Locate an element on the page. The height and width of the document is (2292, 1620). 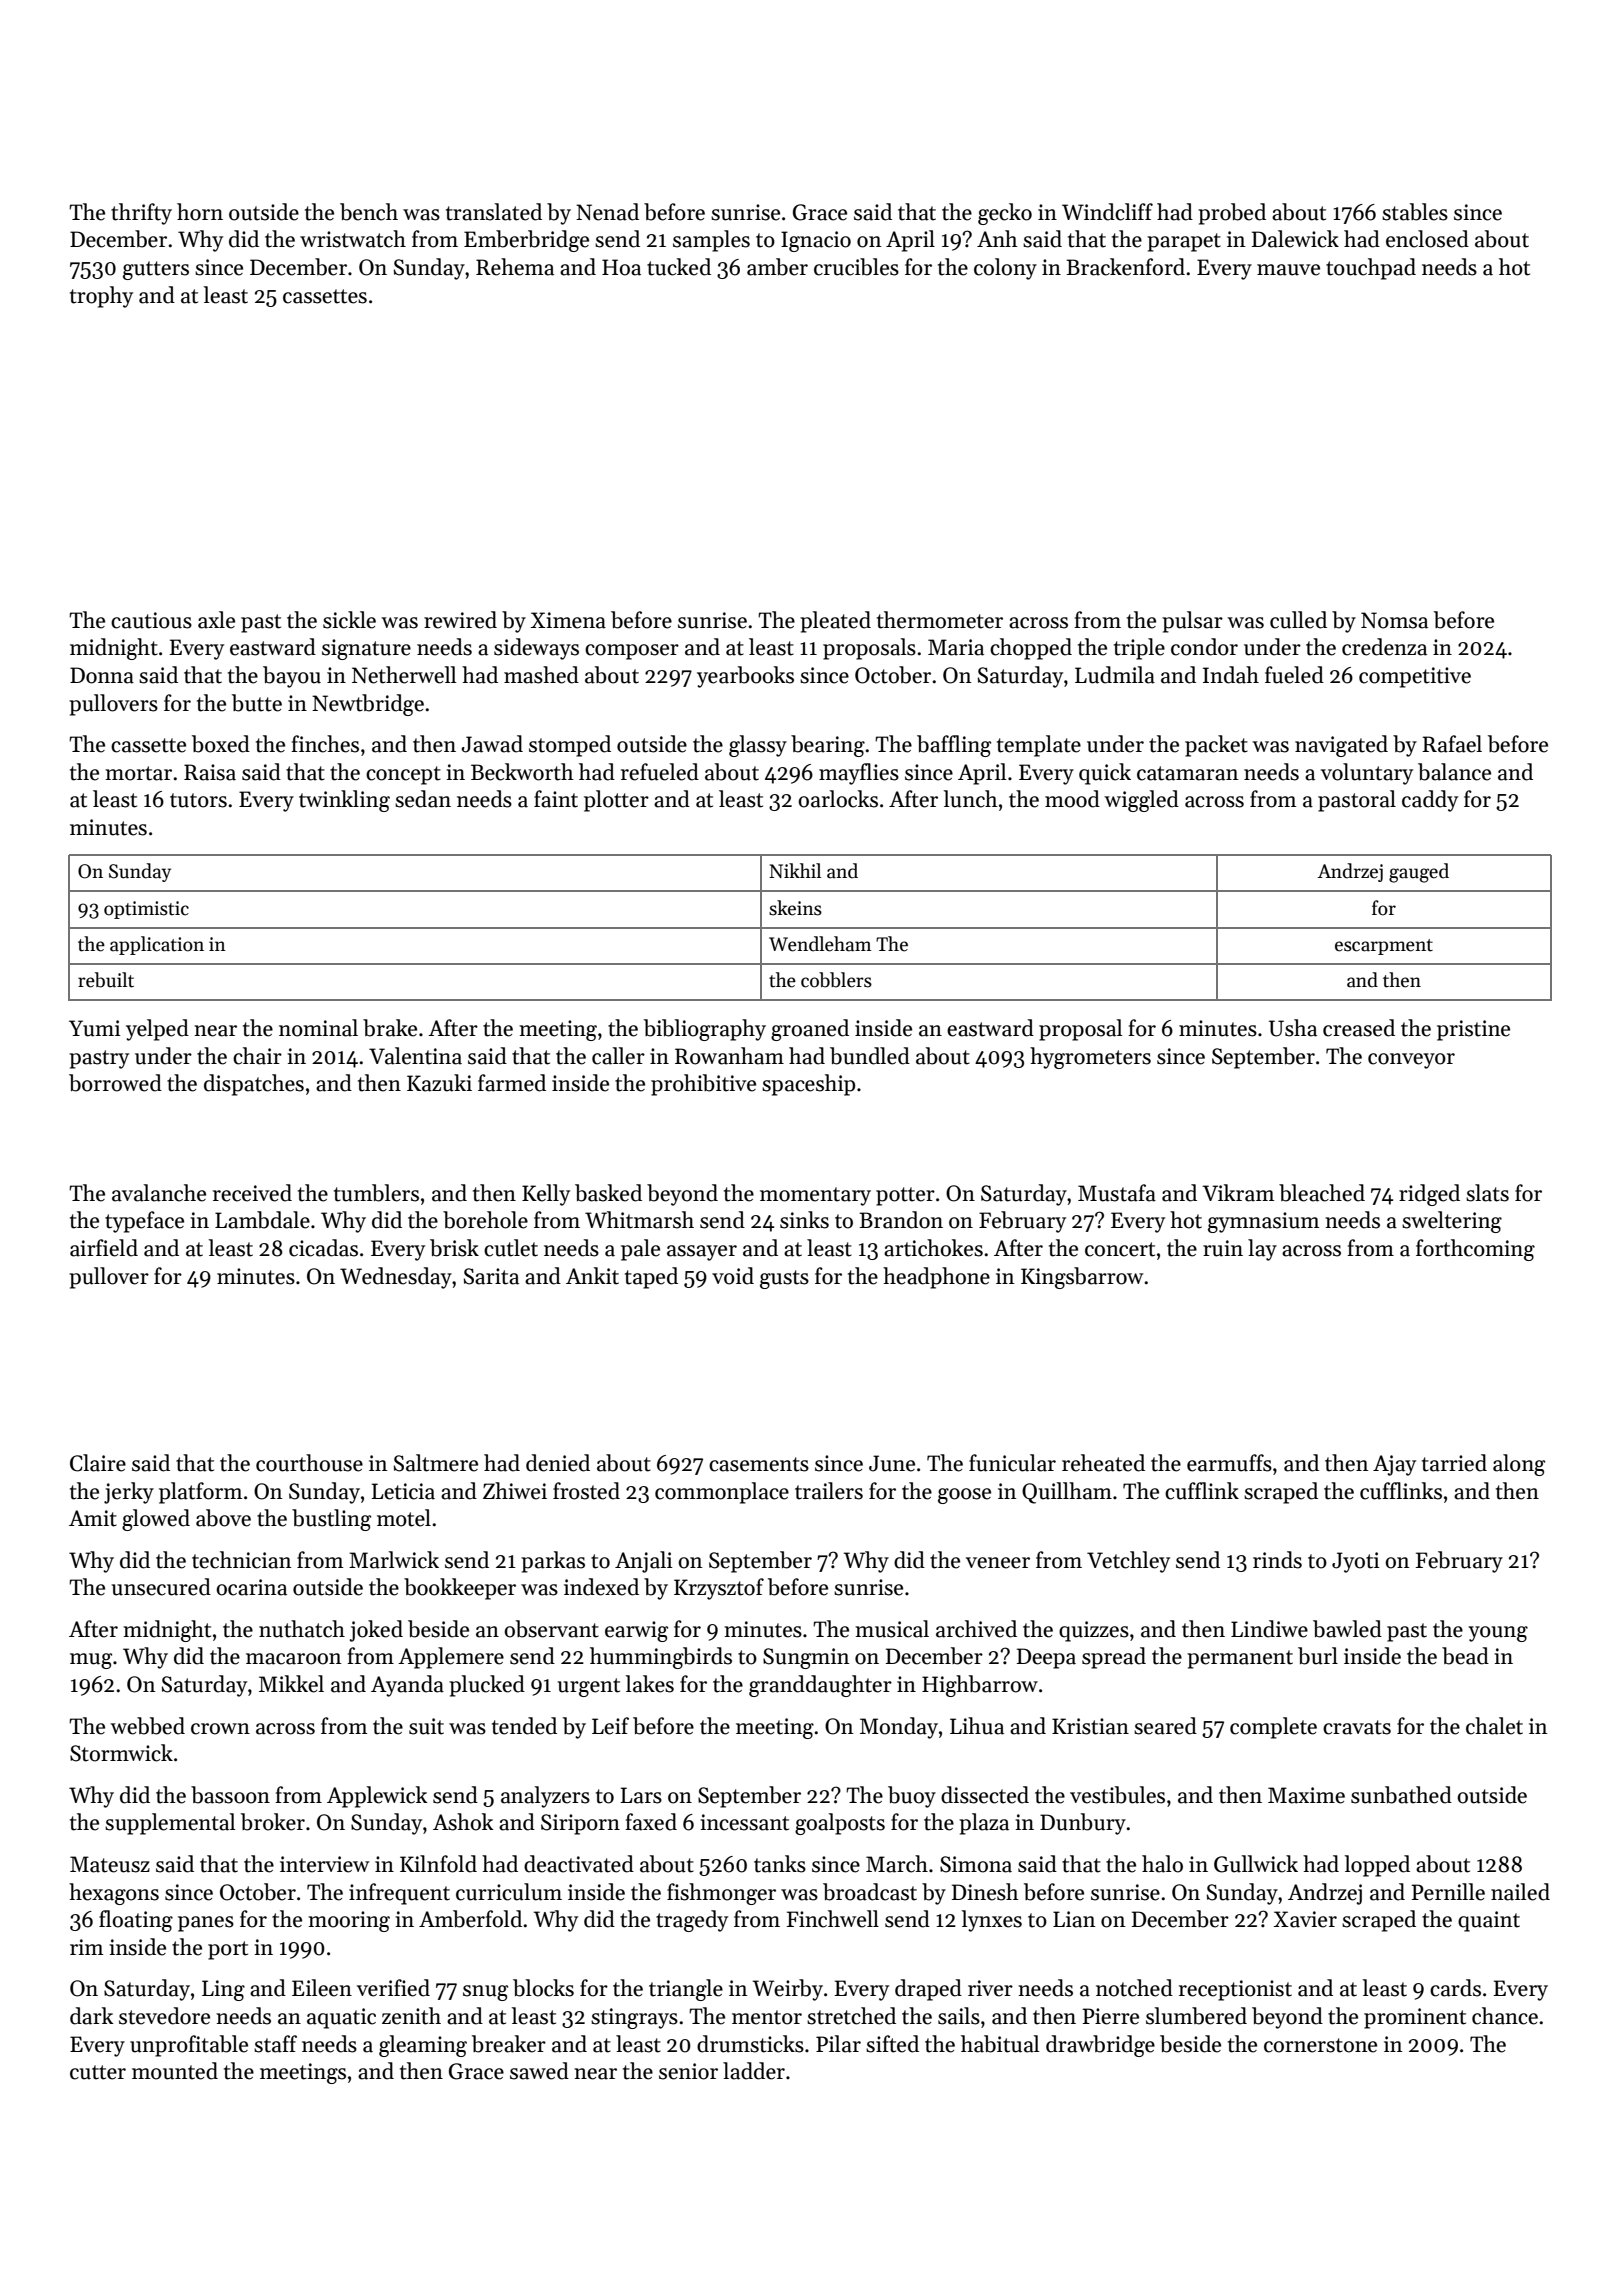
navigated is located at coordinates (1341, 746).
